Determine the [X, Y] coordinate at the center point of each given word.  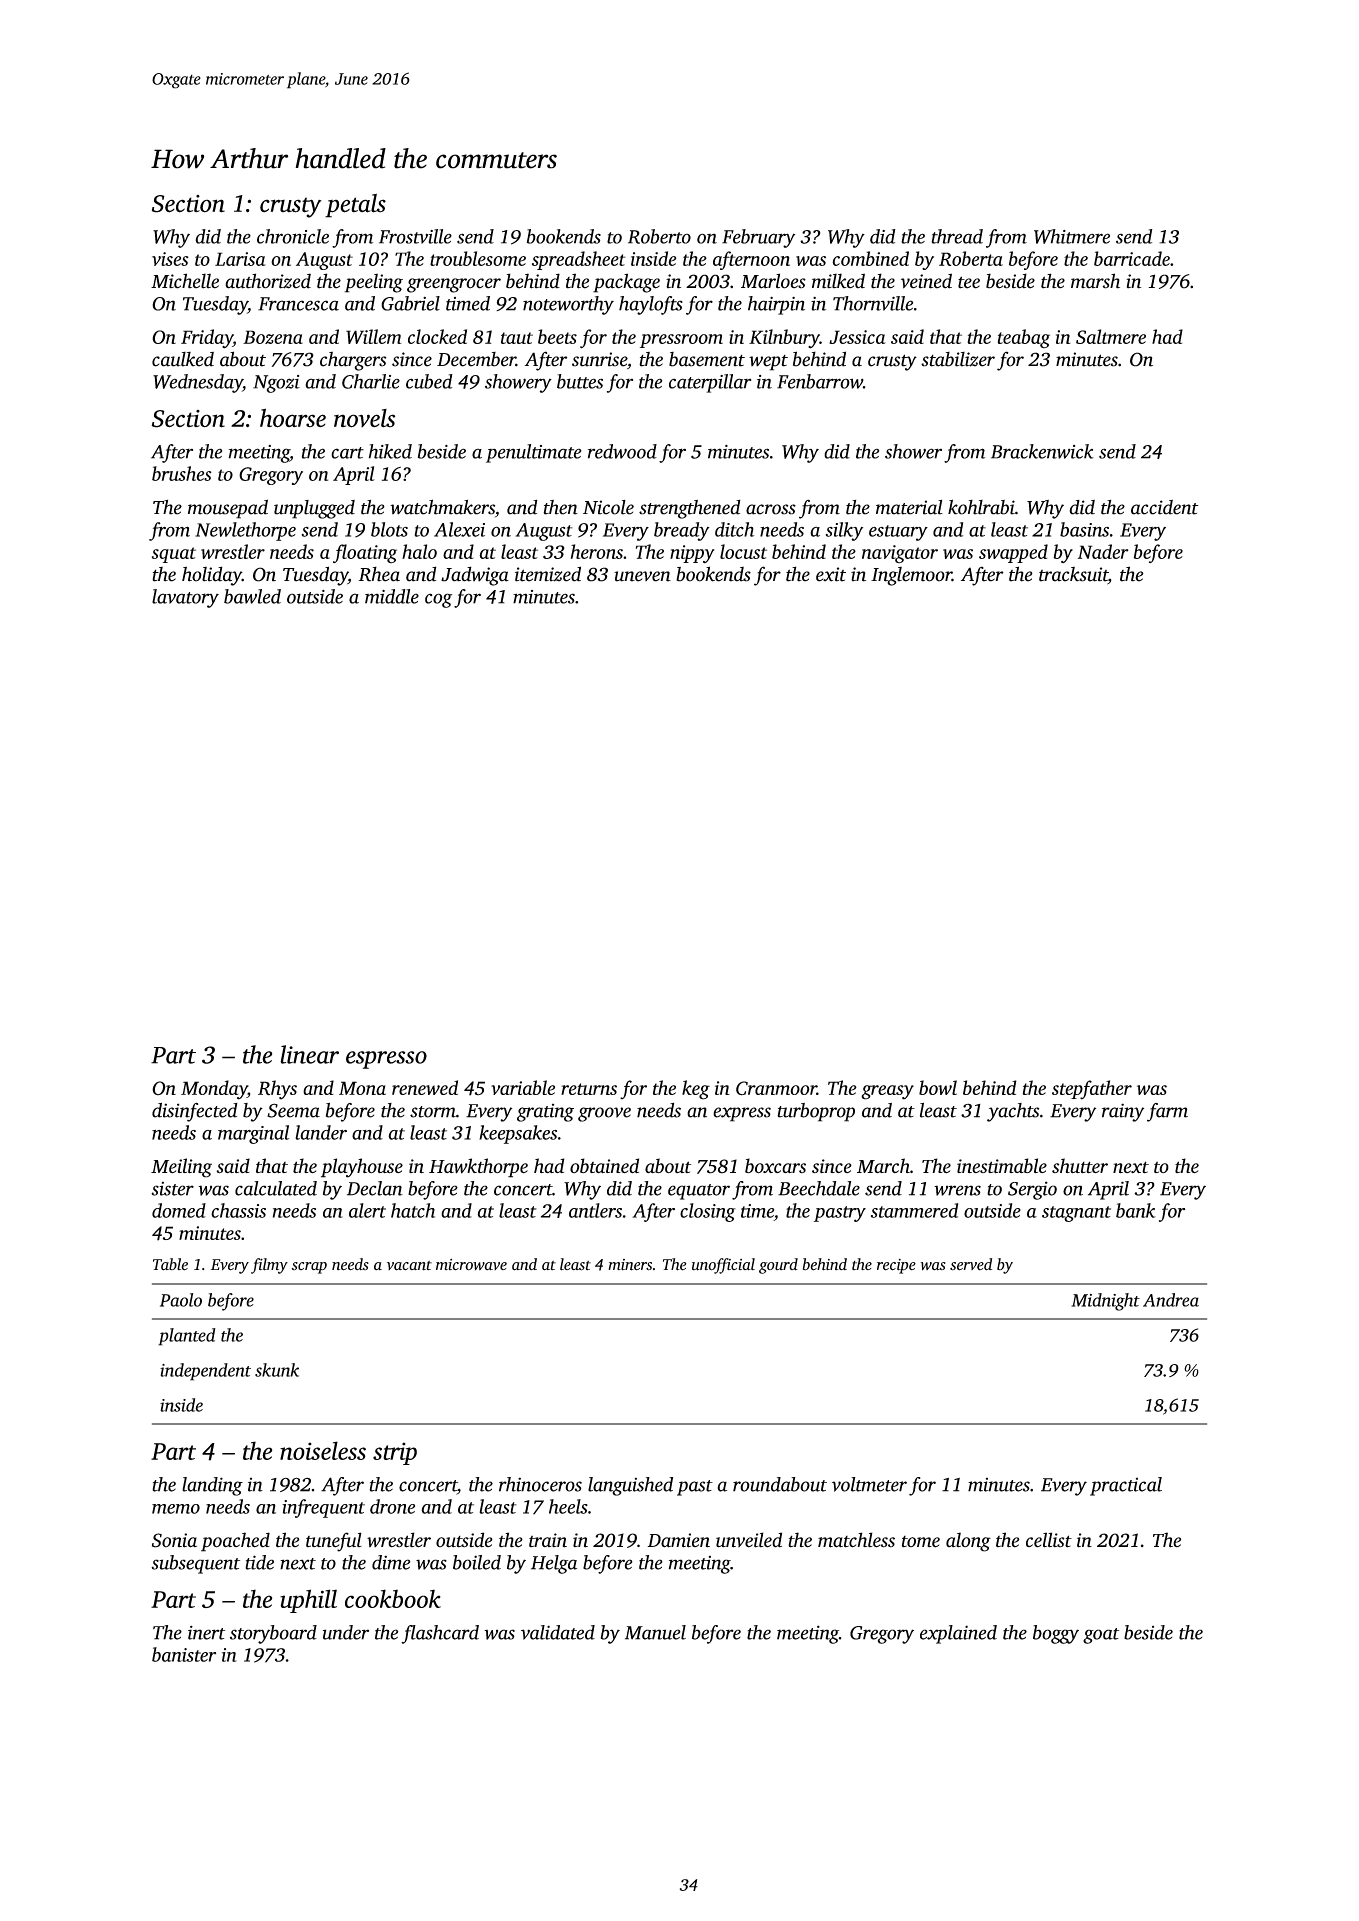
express [742, 1114]
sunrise [599, 359]
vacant [409, 1266]
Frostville [415, 236]
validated [558, 1632]
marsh [1095, 281]
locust [743, 551]
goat [1101, 1636]
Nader [1103, 551]
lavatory [185, 598]
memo [176, 1509]
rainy [1123, 1112]
